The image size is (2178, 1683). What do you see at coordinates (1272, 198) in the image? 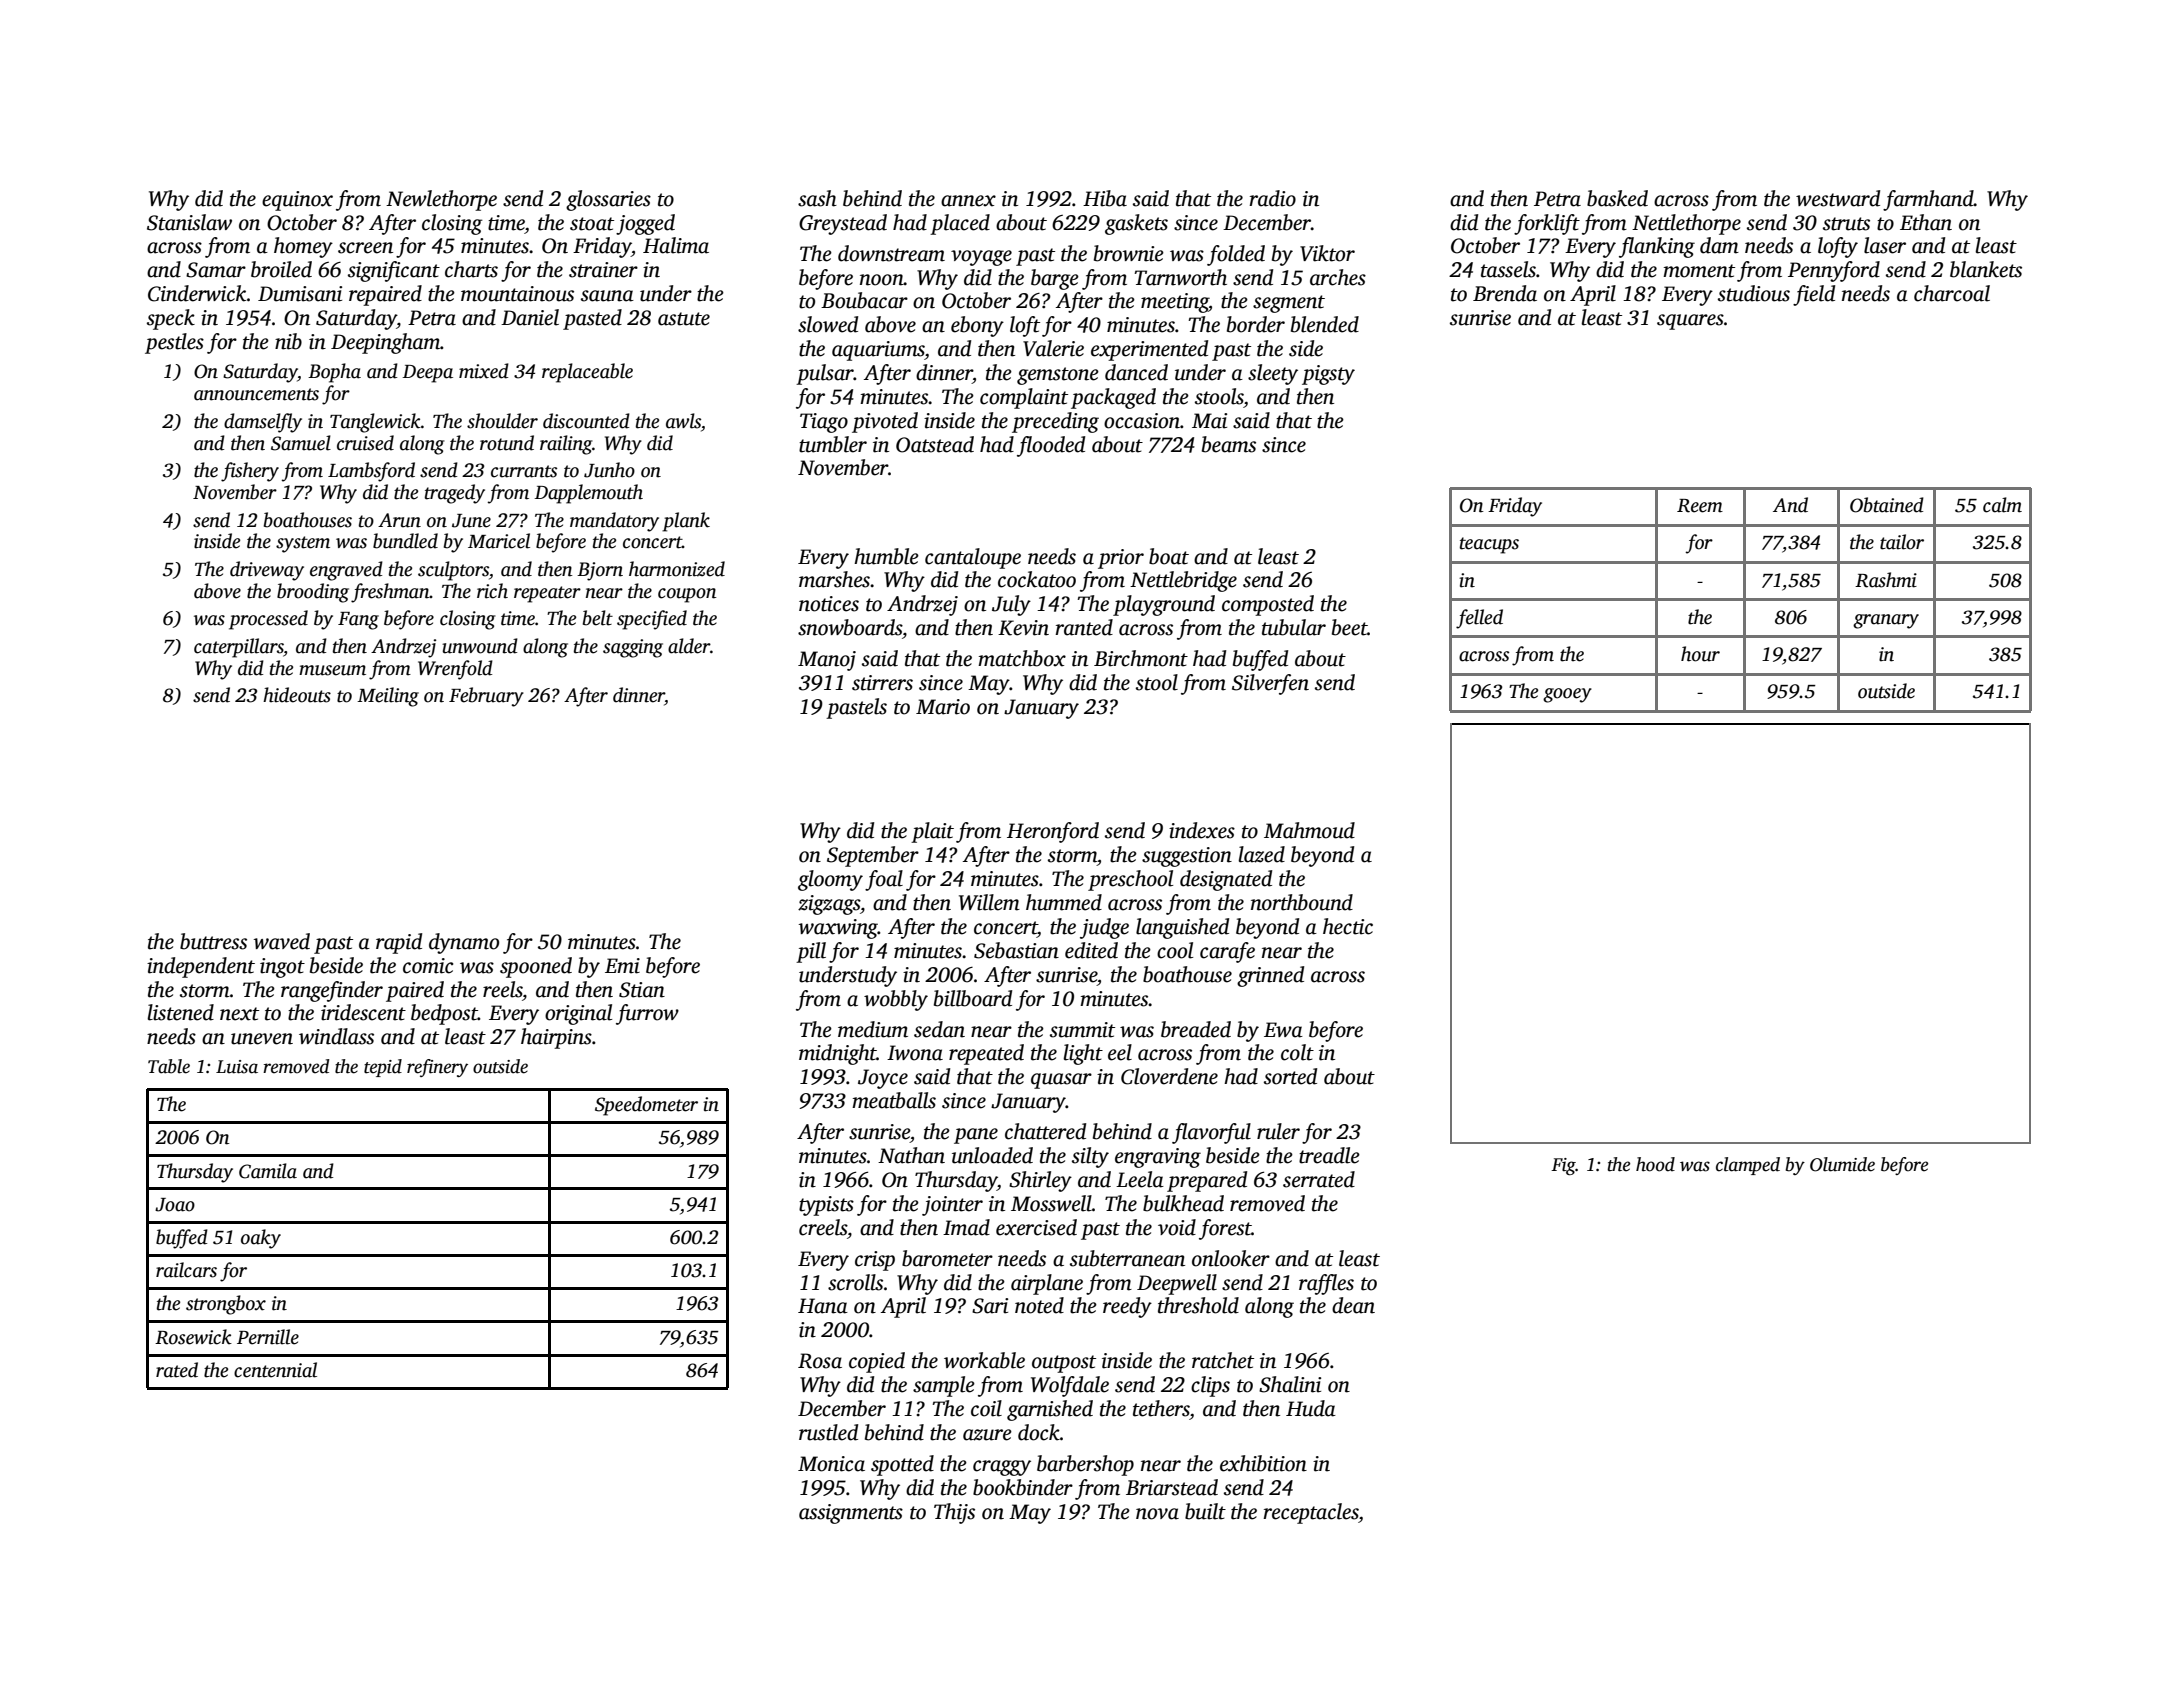
I see `radio` at bounding box center [1272, 198].
